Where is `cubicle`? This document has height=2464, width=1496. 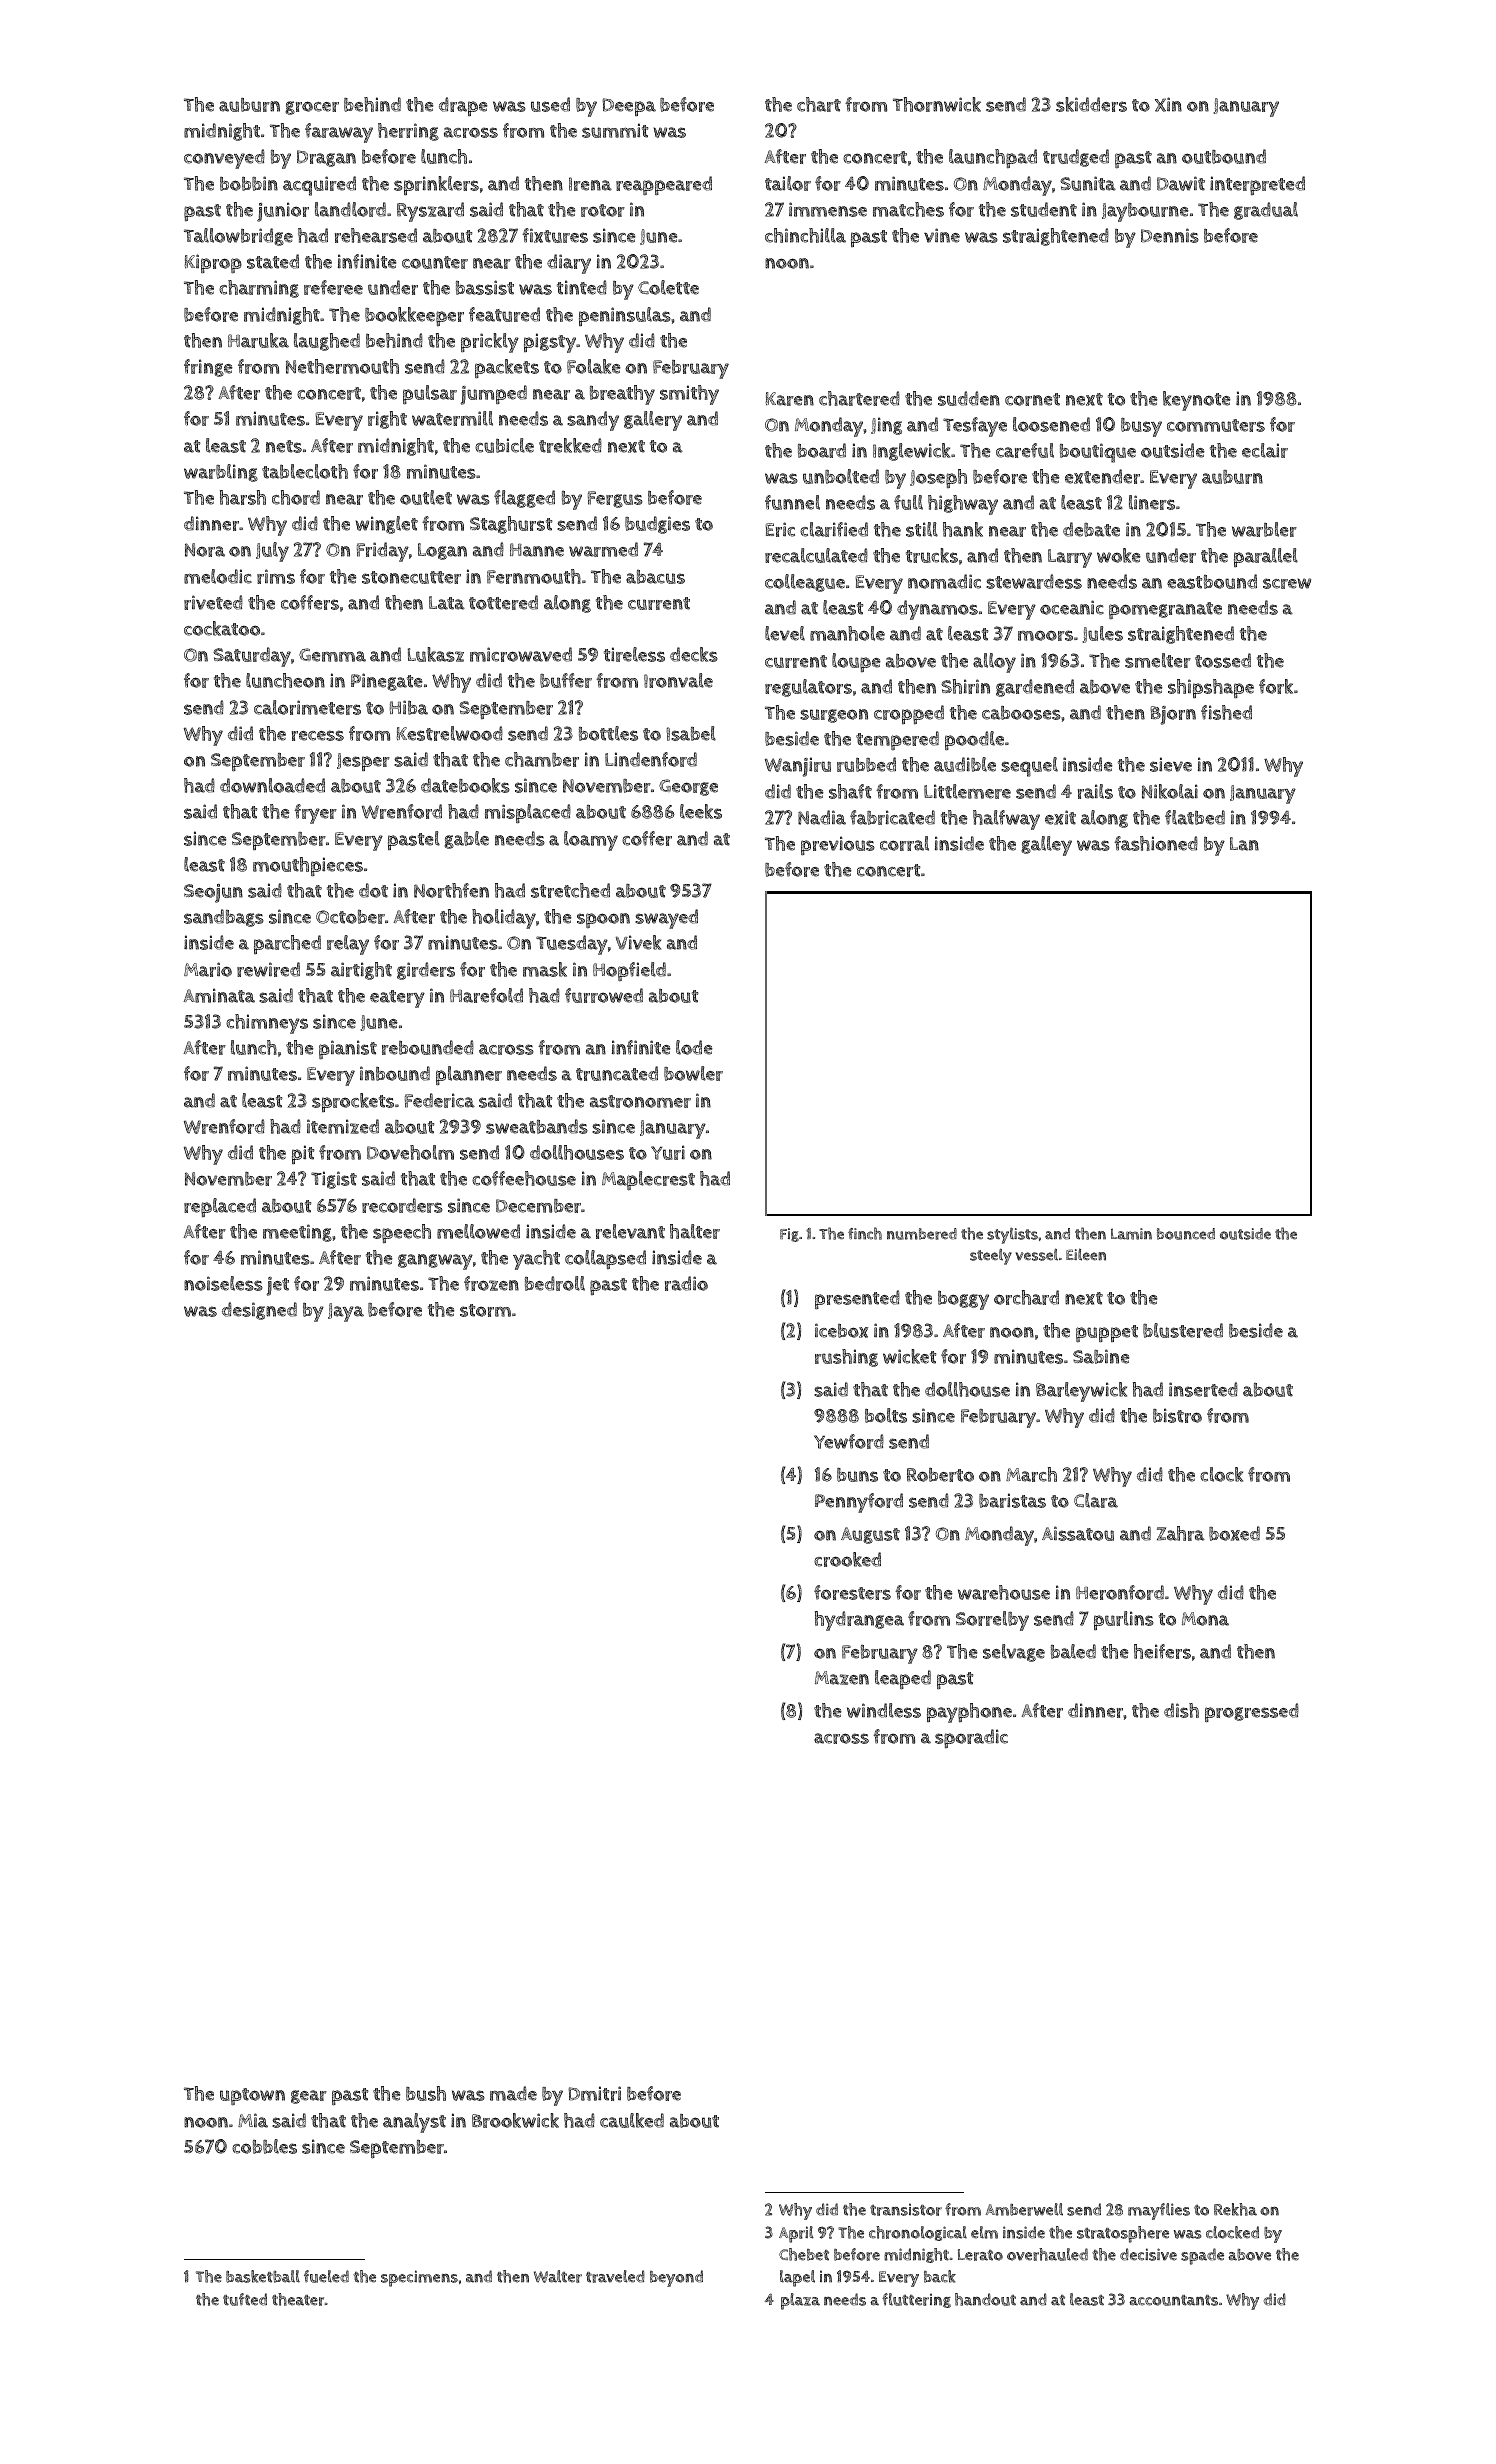 cubicle is located at coordinates (504, 445).
